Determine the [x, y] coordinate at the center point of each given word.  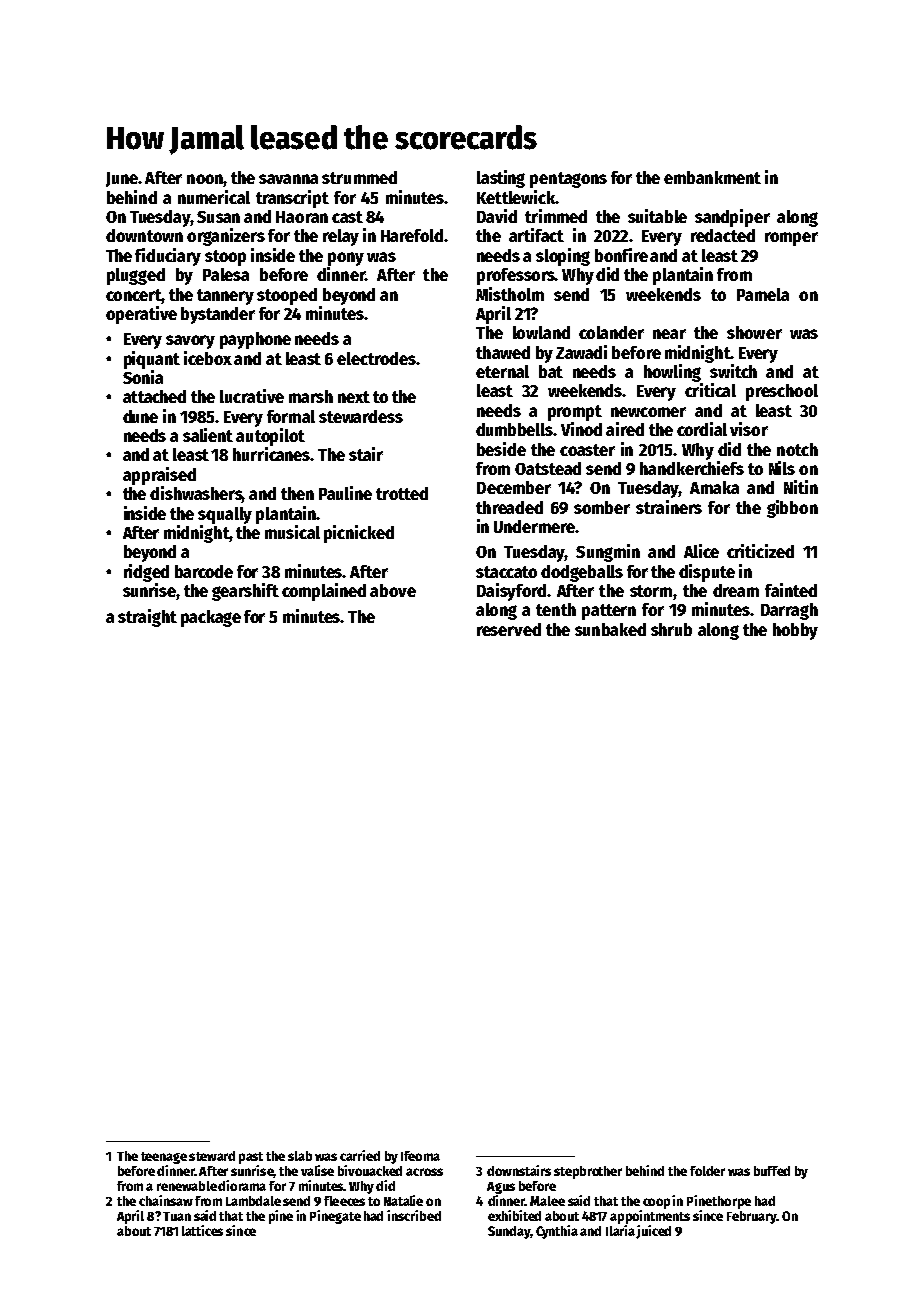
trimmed [556, 216]
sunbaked [610, 629]
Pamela [763, 294]
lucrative [252, 396]
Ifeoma [420, 1156]
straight [147, 618]
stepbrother [588, 1172]
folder [707, 1171]
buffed [772, 1171]
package [211, 618]
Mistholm [510, 294]
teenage [164, 1158]
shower [754, 332]
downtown [144, 235]
